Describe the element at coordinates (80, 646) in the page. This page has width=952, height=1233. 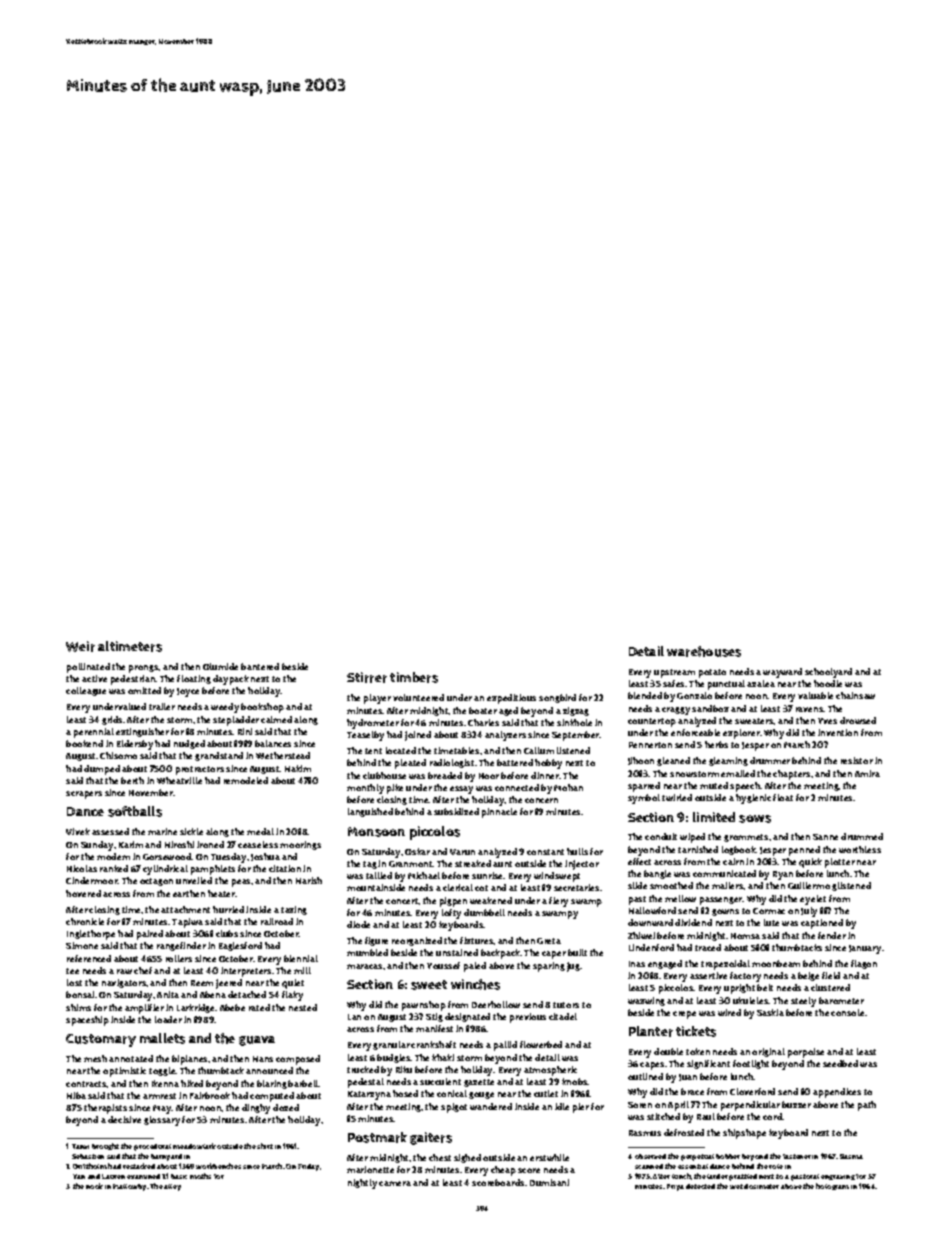
I see `Weir` at that location.
